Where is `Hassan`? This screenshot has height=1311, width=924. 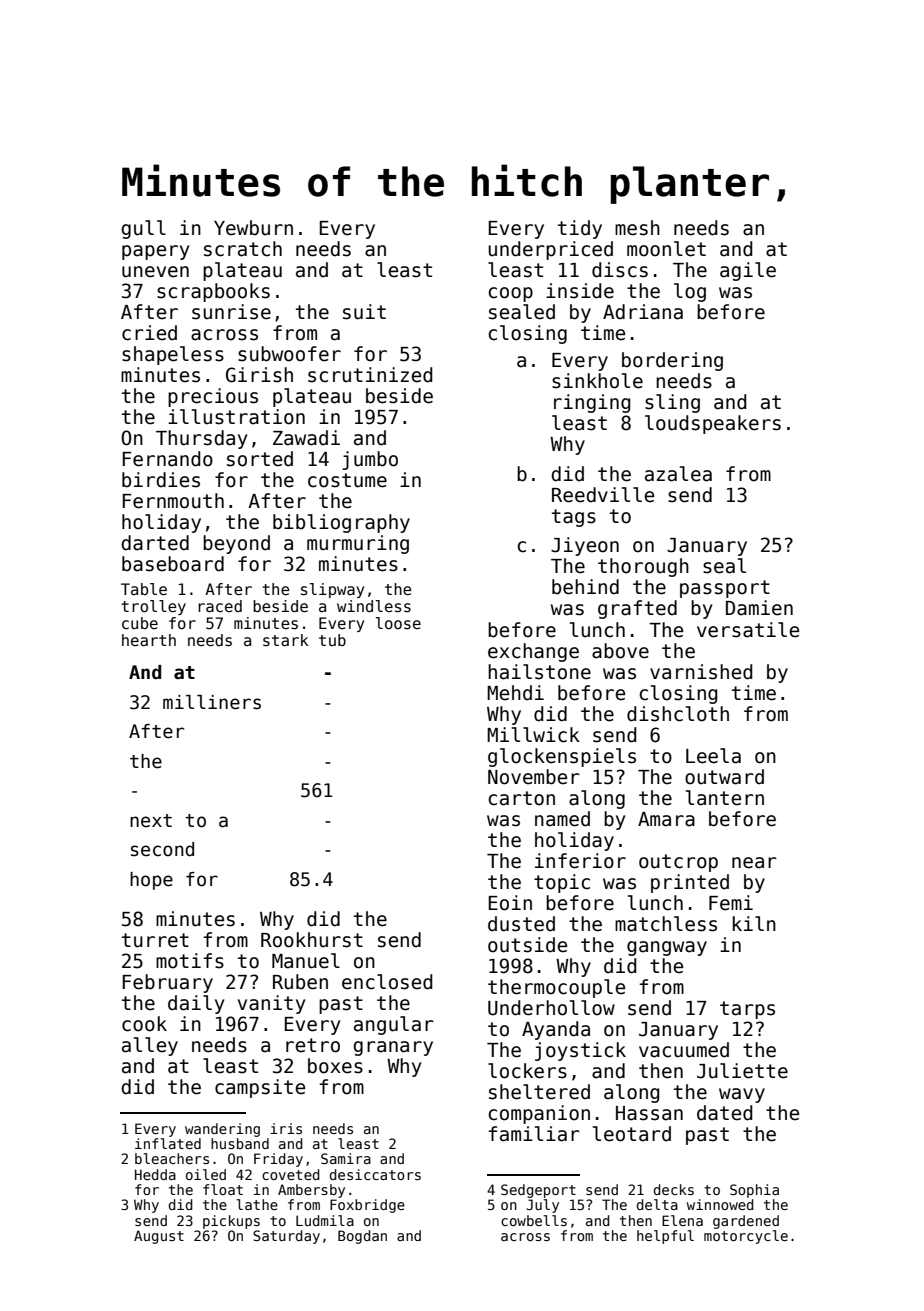 Hassan is located at coordinates (649, 1113).
